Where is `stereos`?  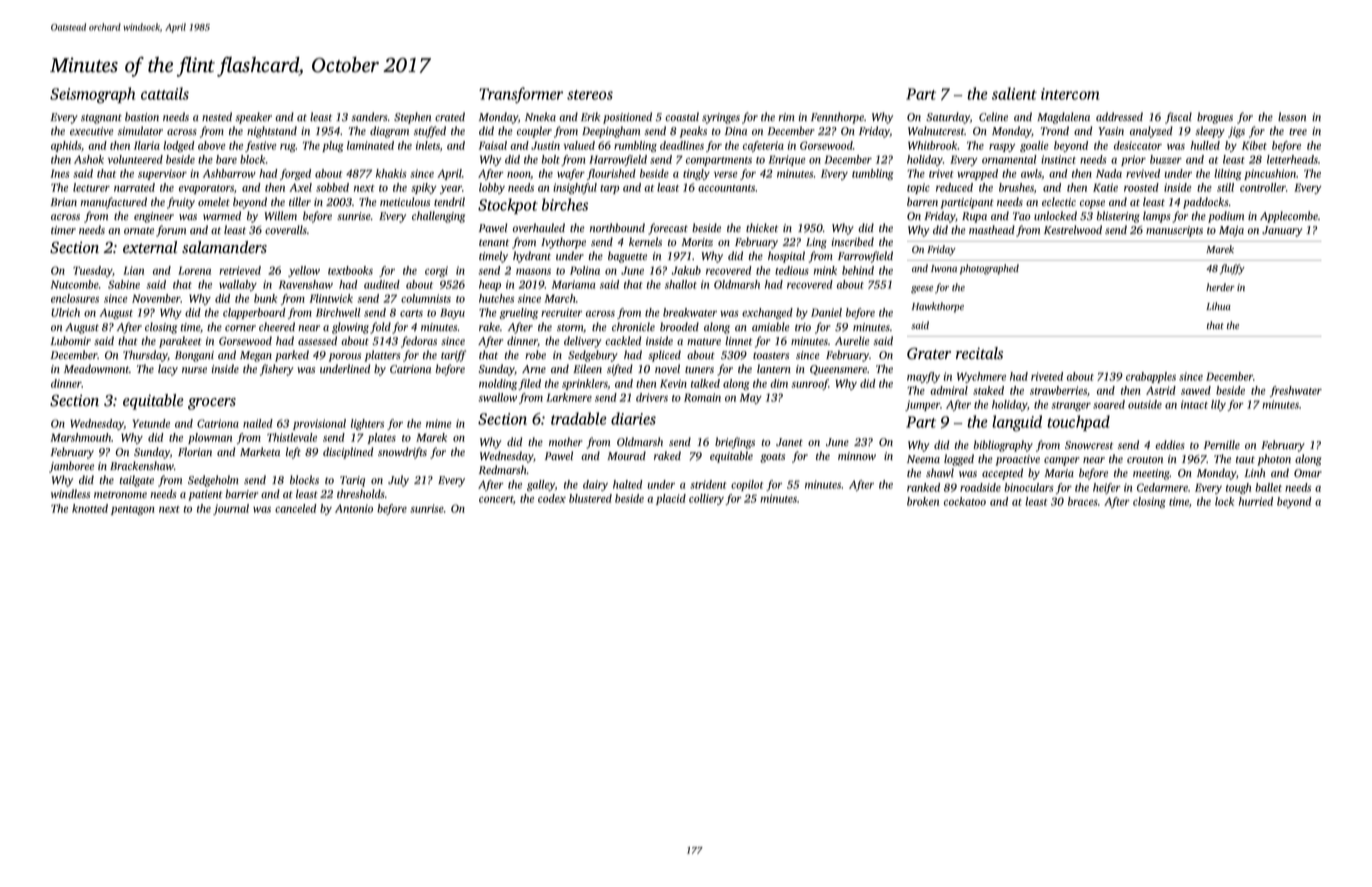
stereos is located at coordinates (590, 95).
